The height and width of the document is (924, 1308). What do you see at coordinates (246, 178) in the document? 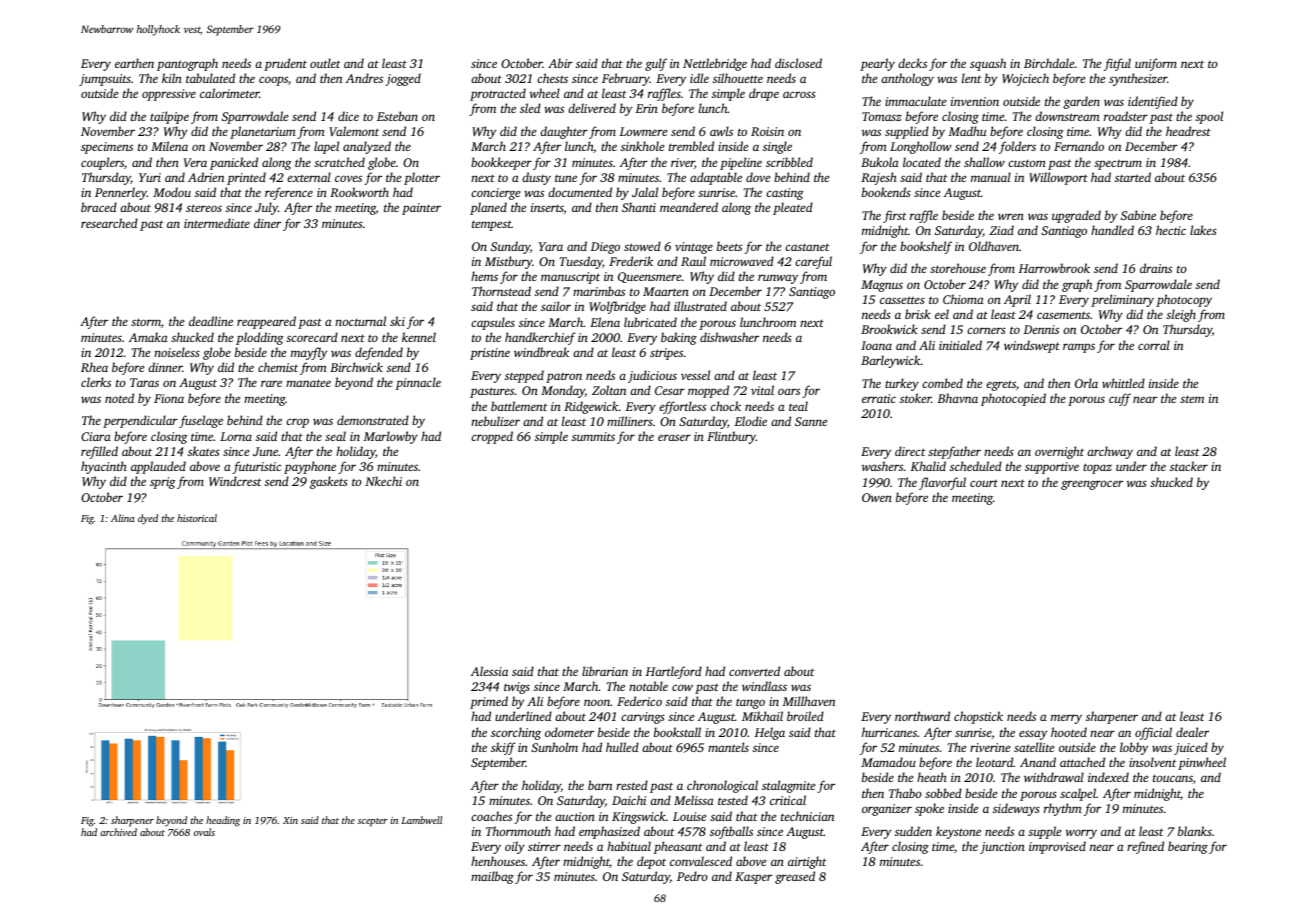
I see `printed` at bounding box center [246, 178].
